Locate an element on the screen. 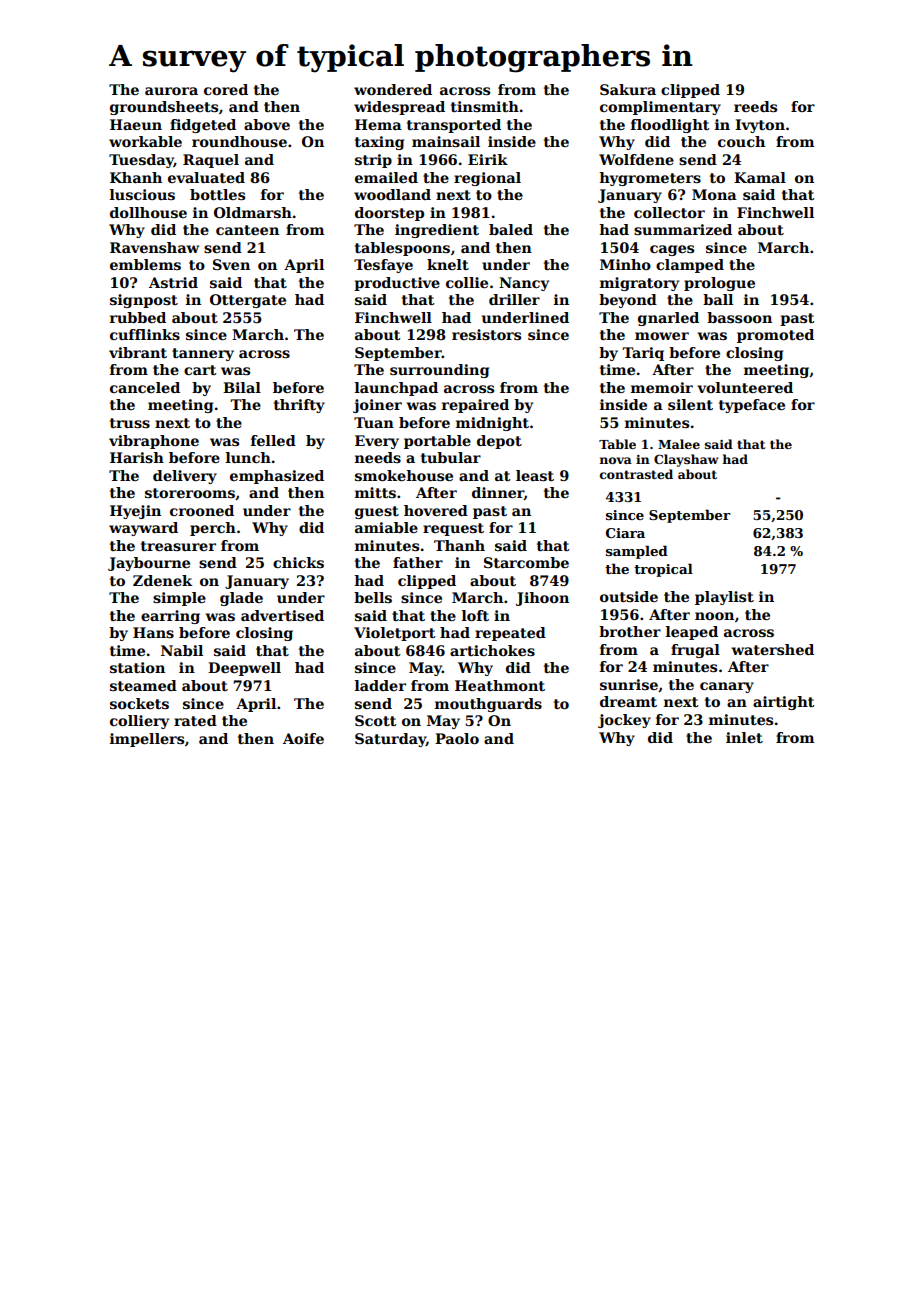 The height and width of the screenshot is (1308, 924). bassoon is located at coordinates (739, 317).
